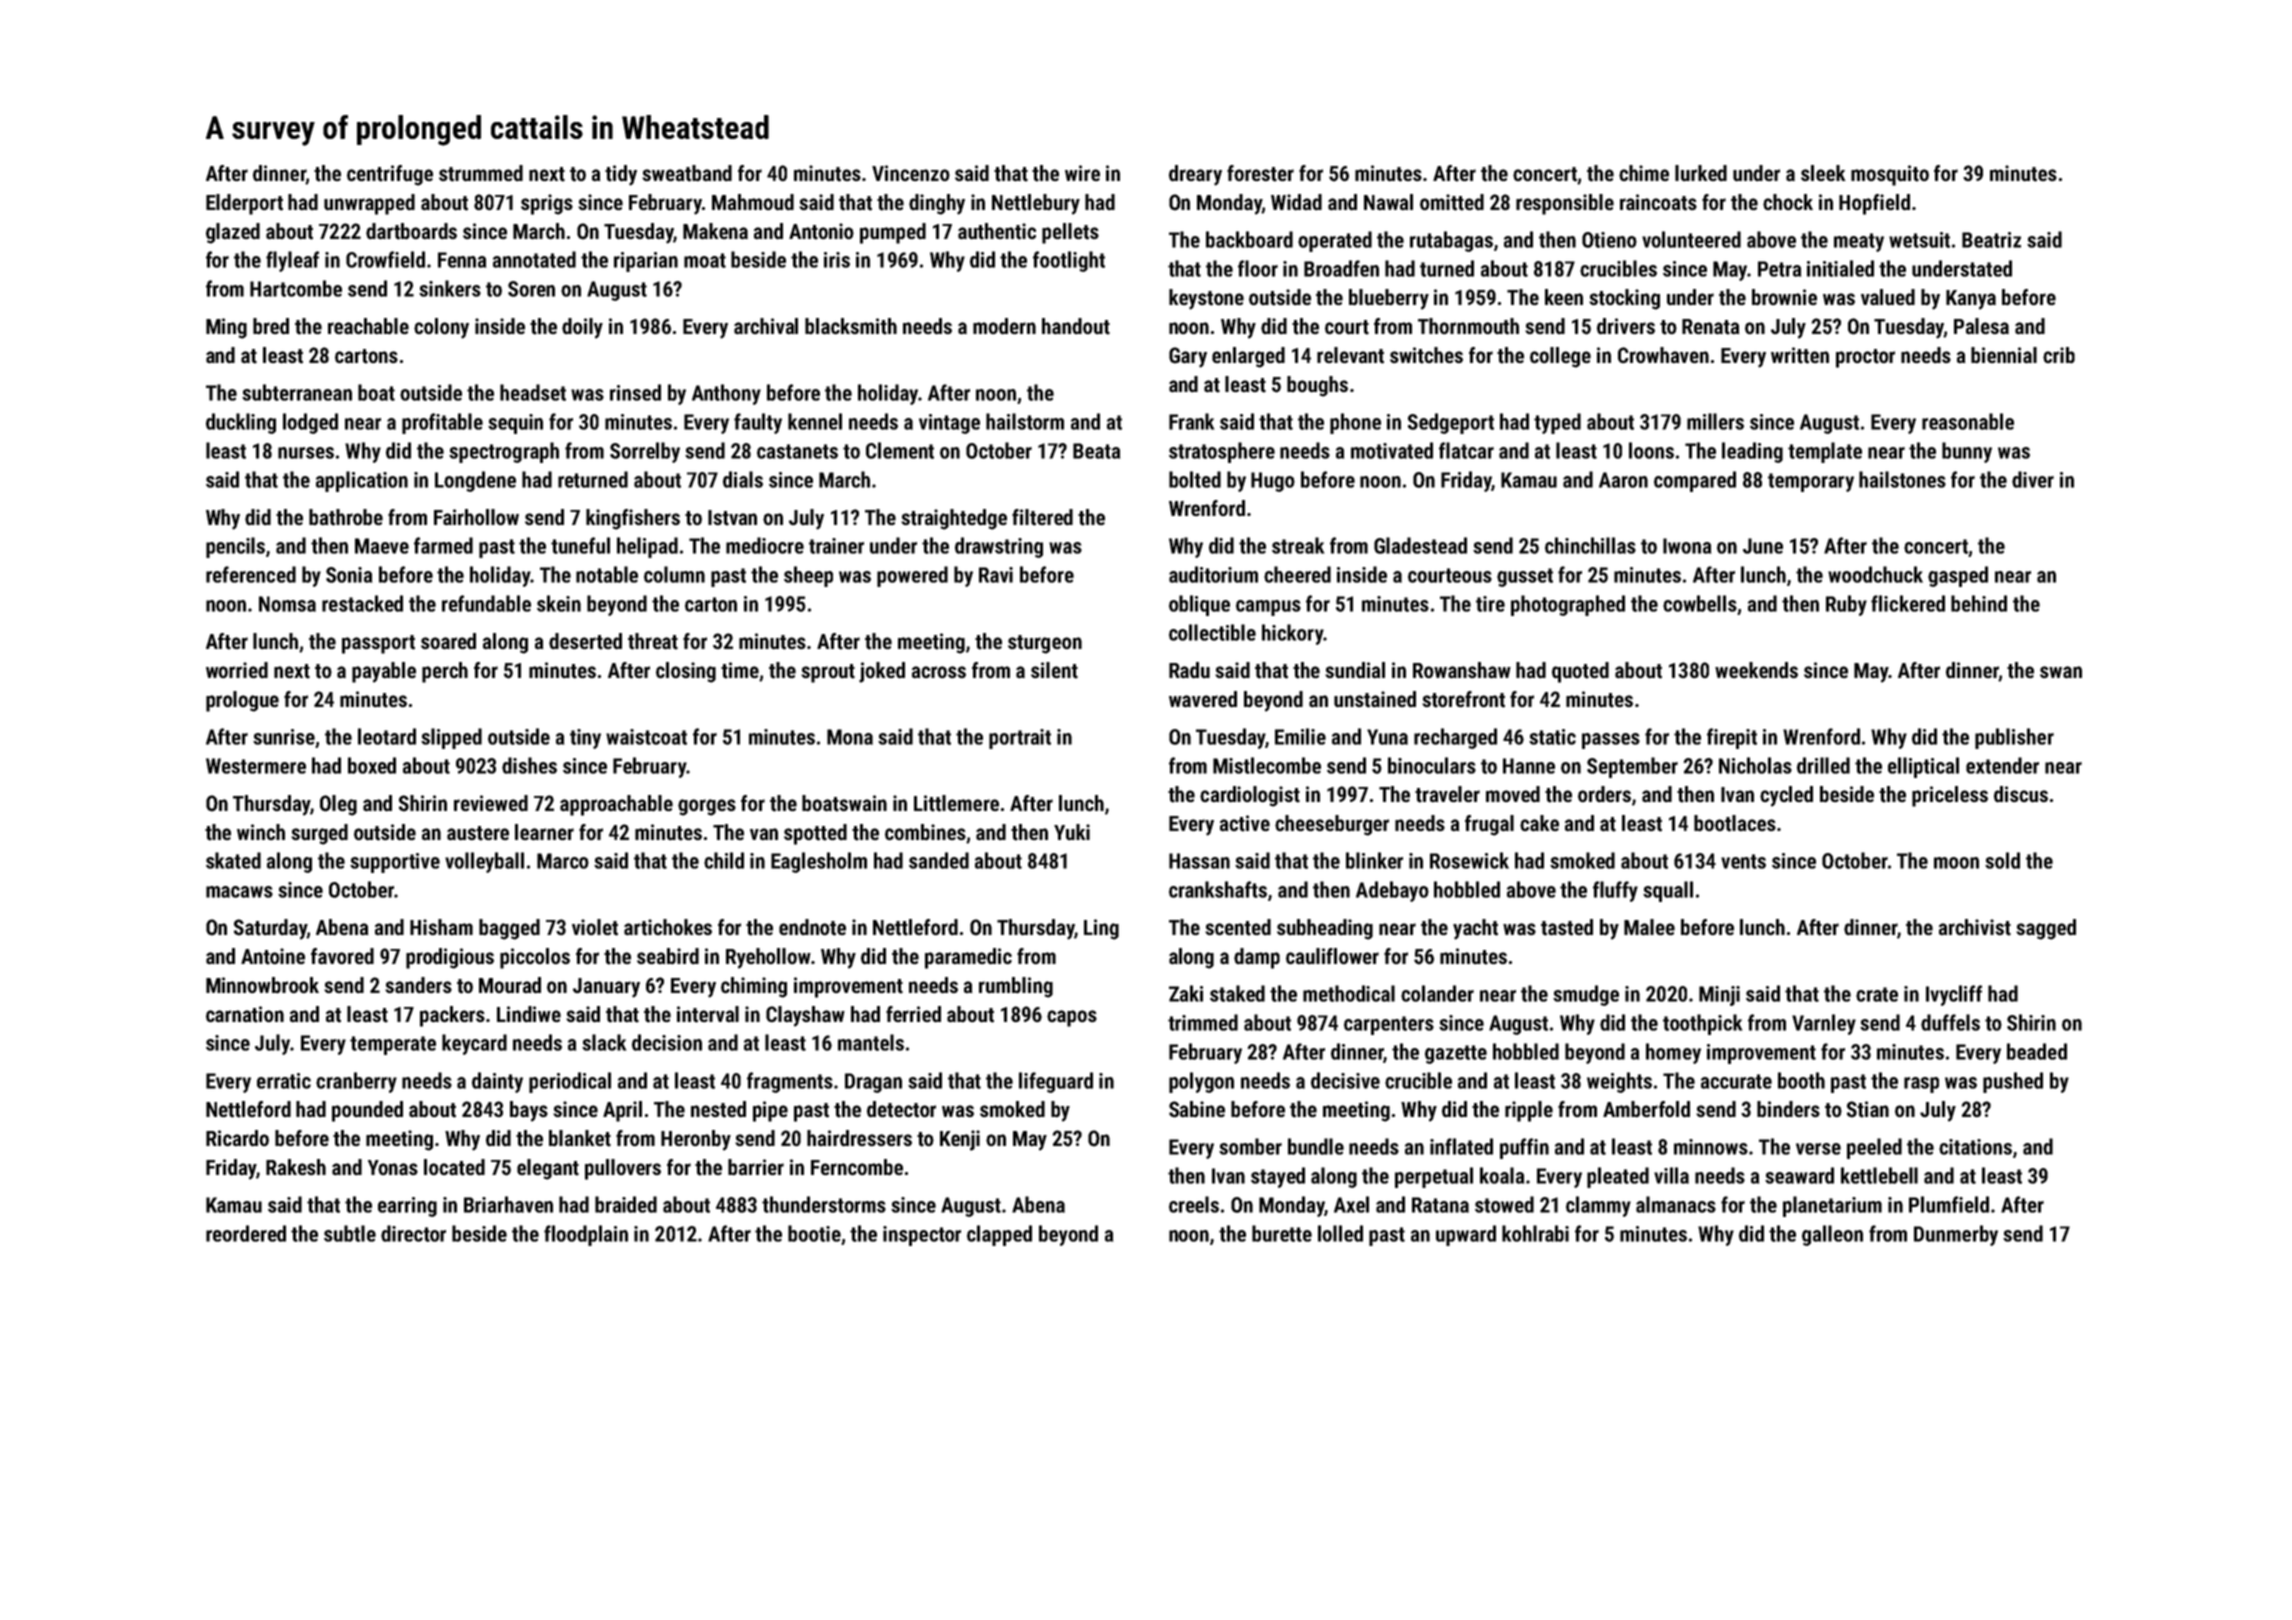 This screenshot has height=1620, width=2292. What do you see at coordinates (768, 958) in the screenshot?
I see `Ryehollow` at bounding box center [768, 958].
